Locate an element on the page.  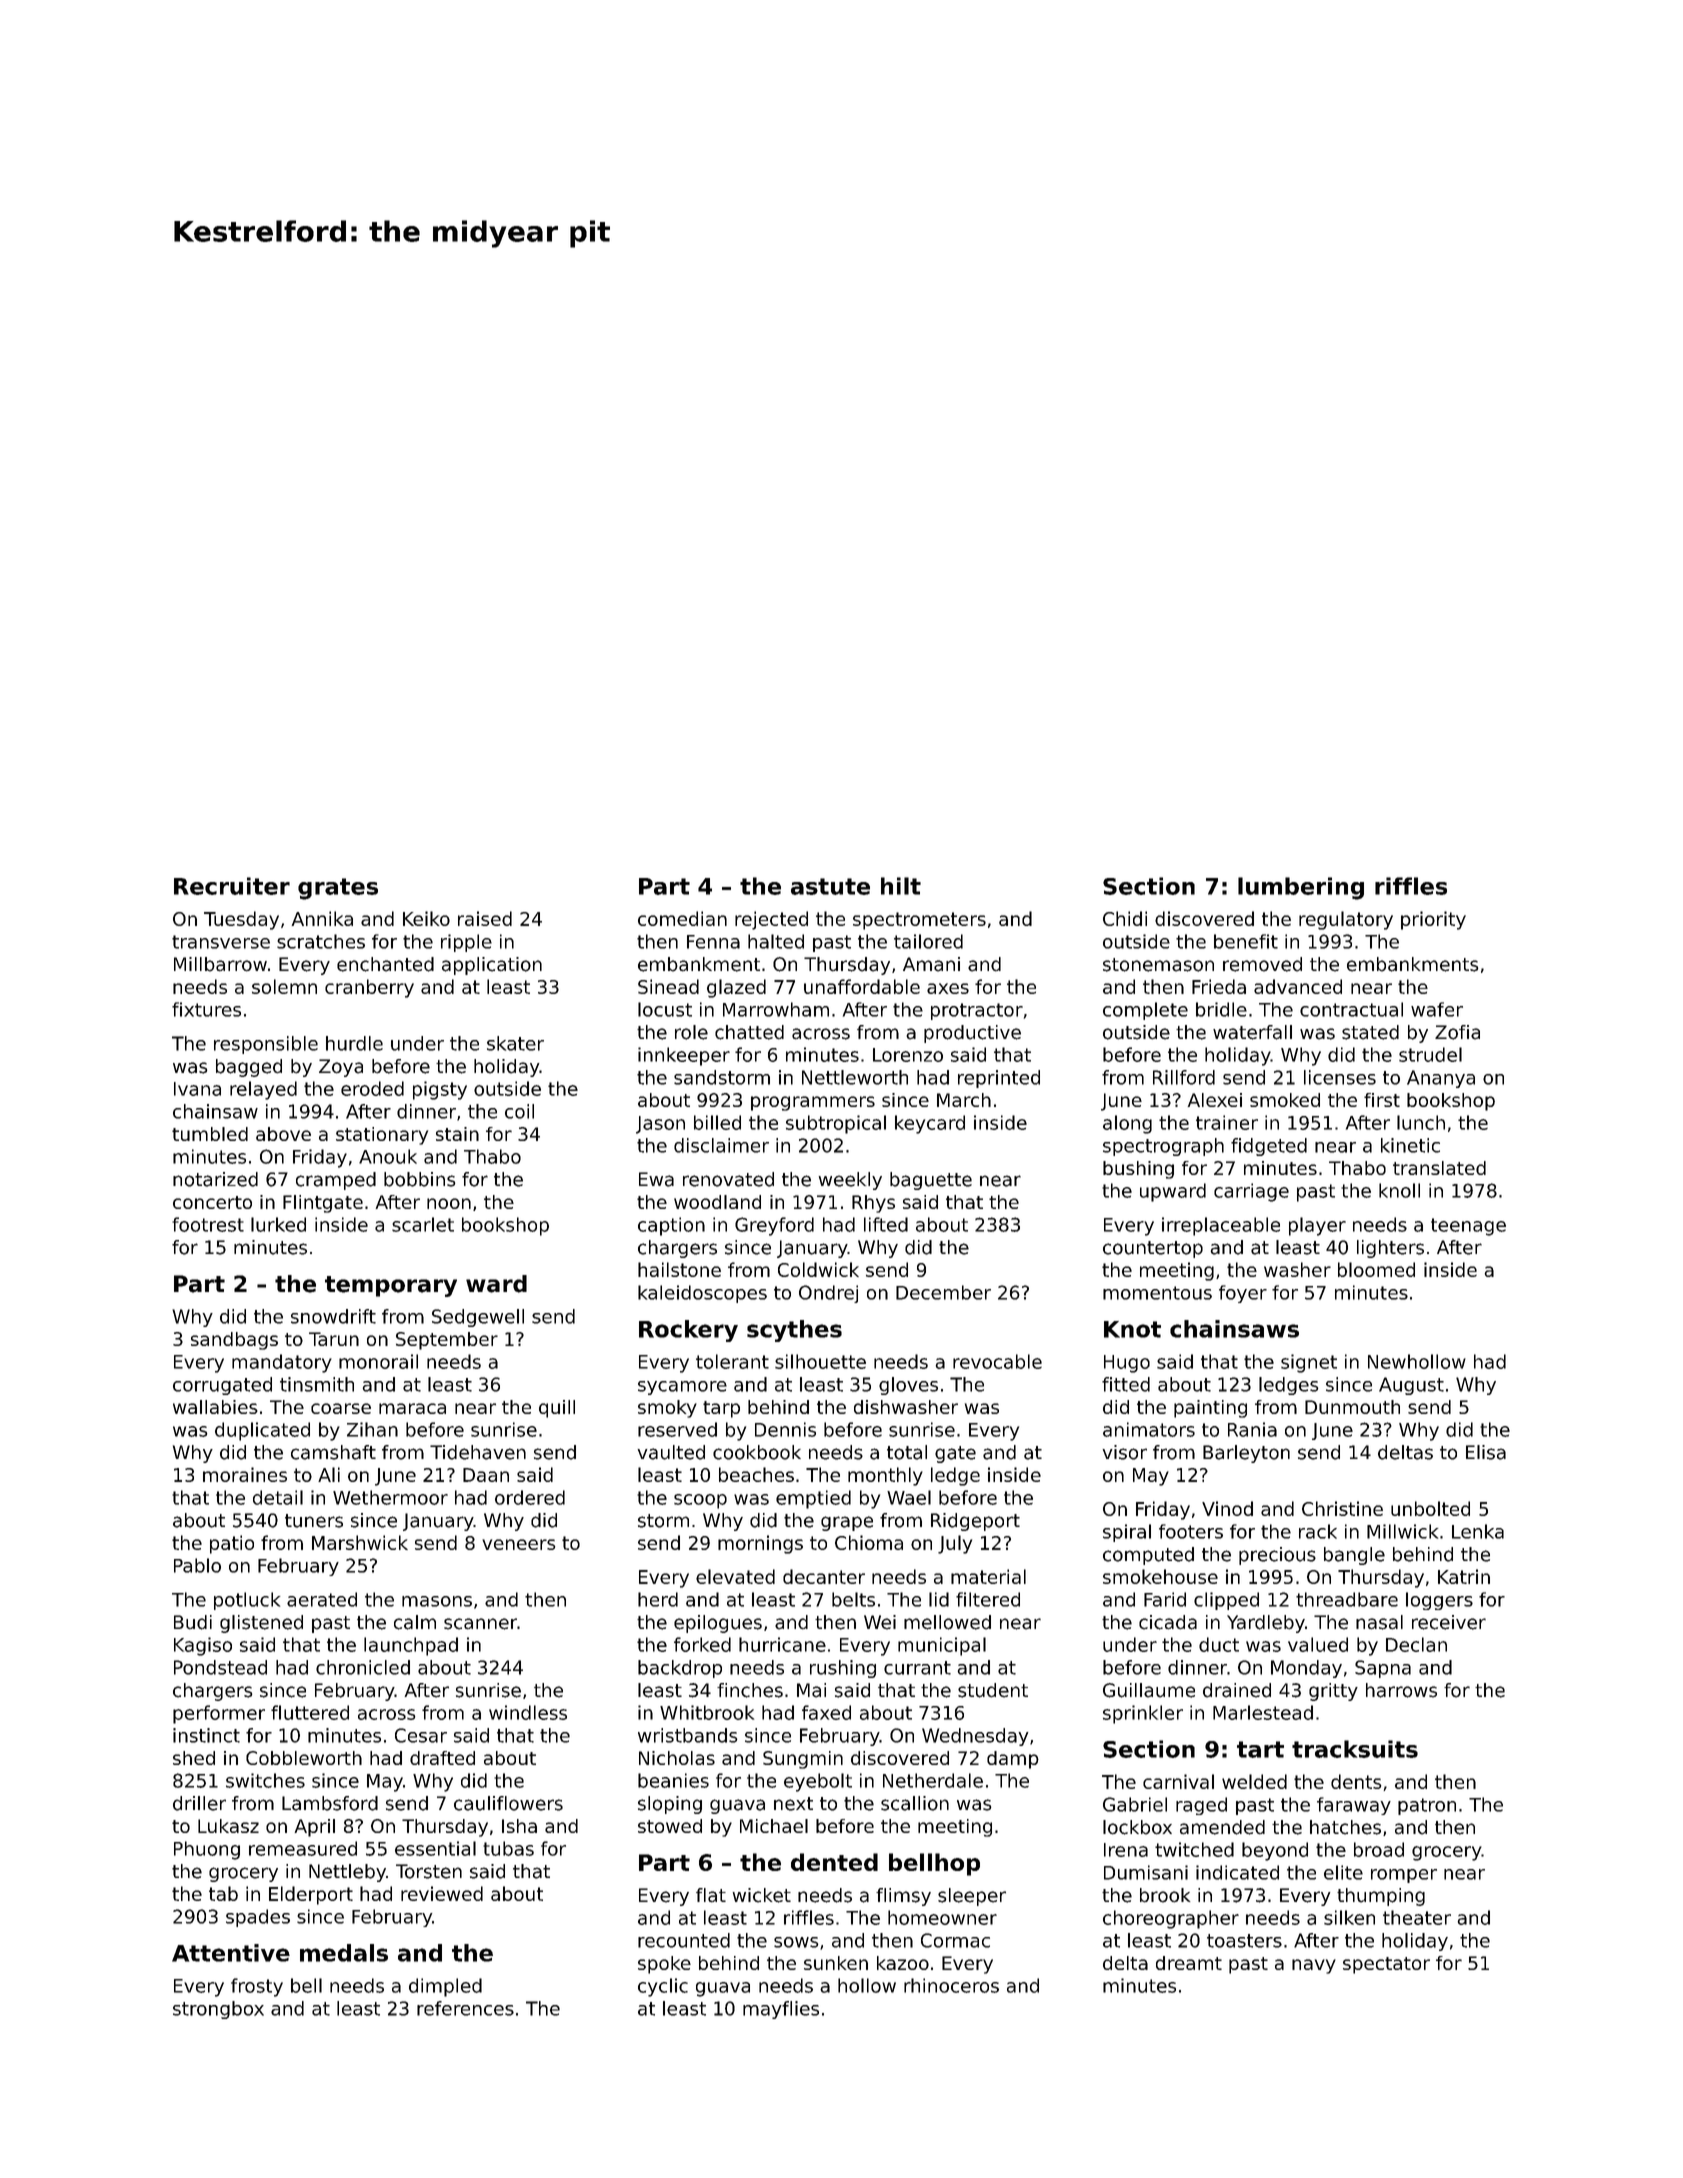
lighters is located at coordinates (1390, 1249).
